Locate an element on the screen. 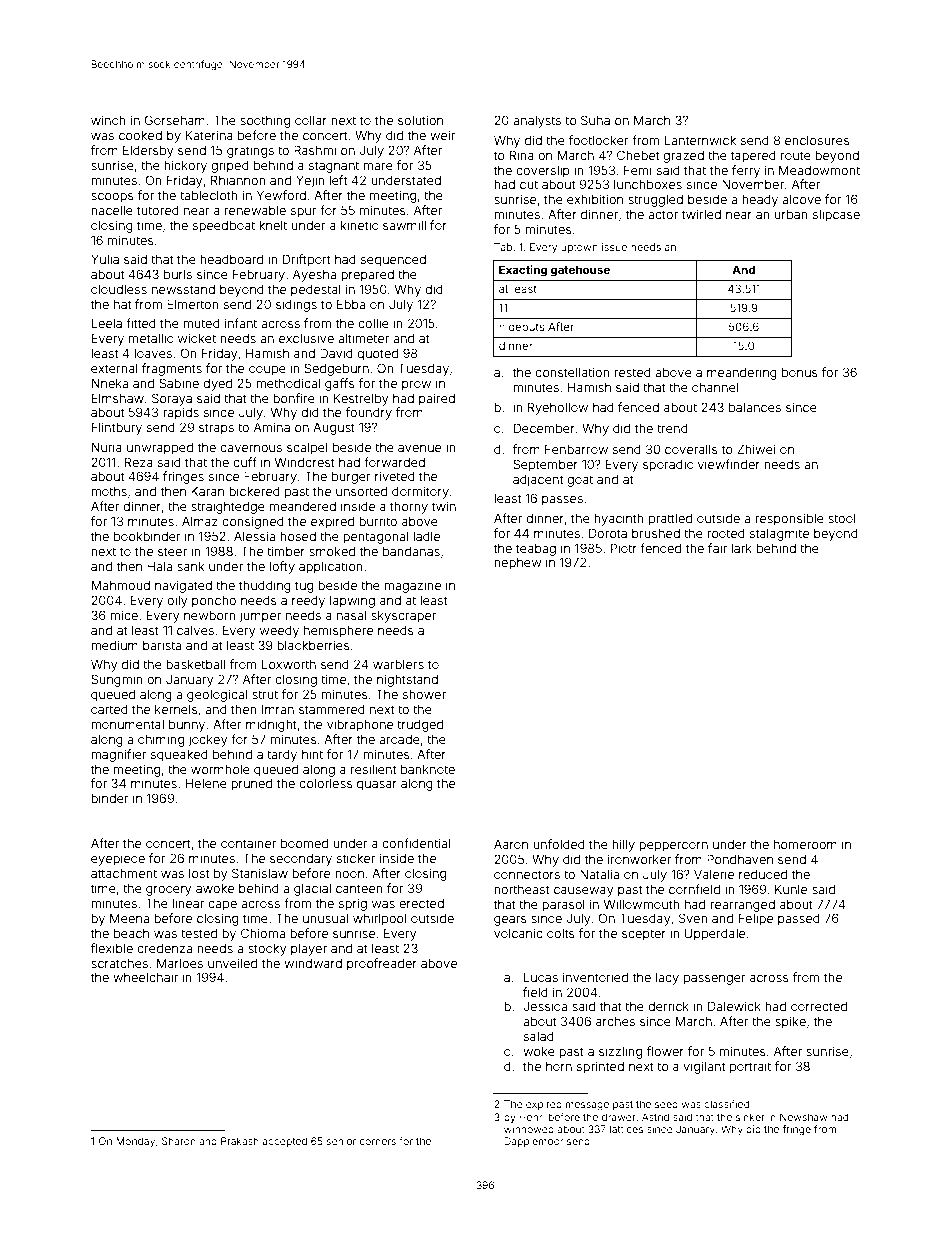 This screenshot has height=1233, width=952. coveralls is located at coordinates (691, 449).
